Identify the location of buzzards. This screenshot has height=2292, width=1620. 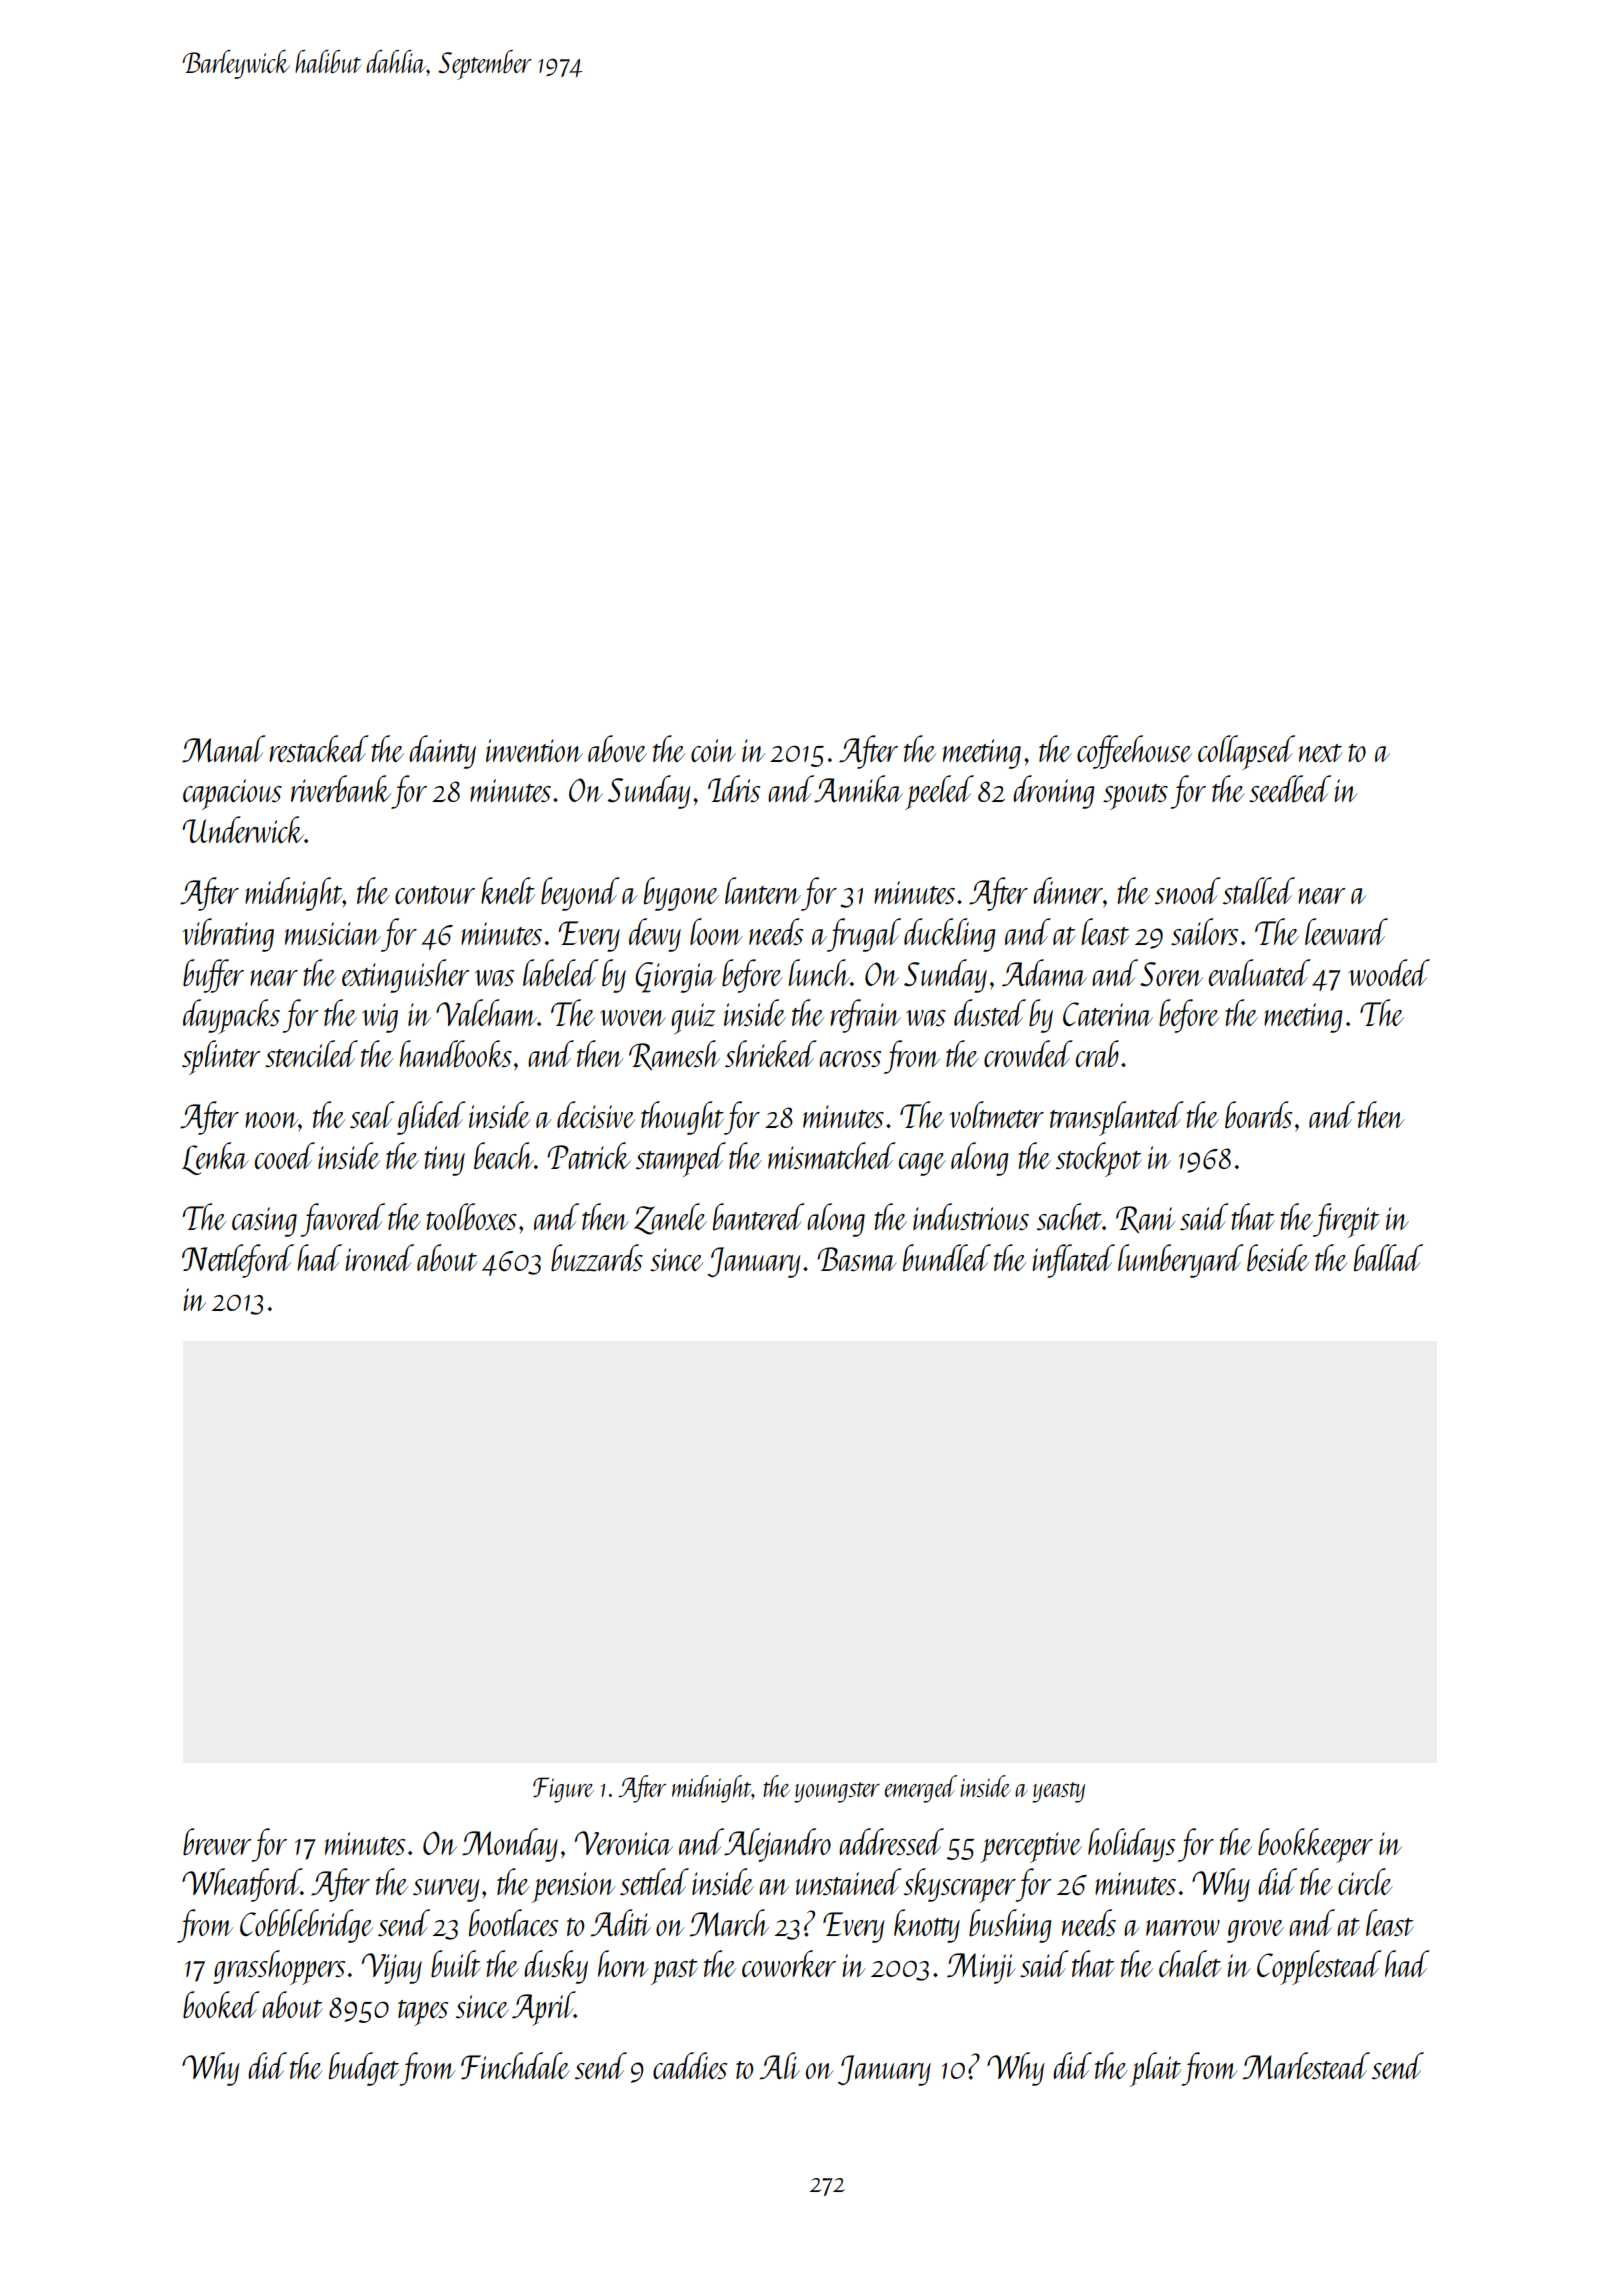
(597, 1258).
